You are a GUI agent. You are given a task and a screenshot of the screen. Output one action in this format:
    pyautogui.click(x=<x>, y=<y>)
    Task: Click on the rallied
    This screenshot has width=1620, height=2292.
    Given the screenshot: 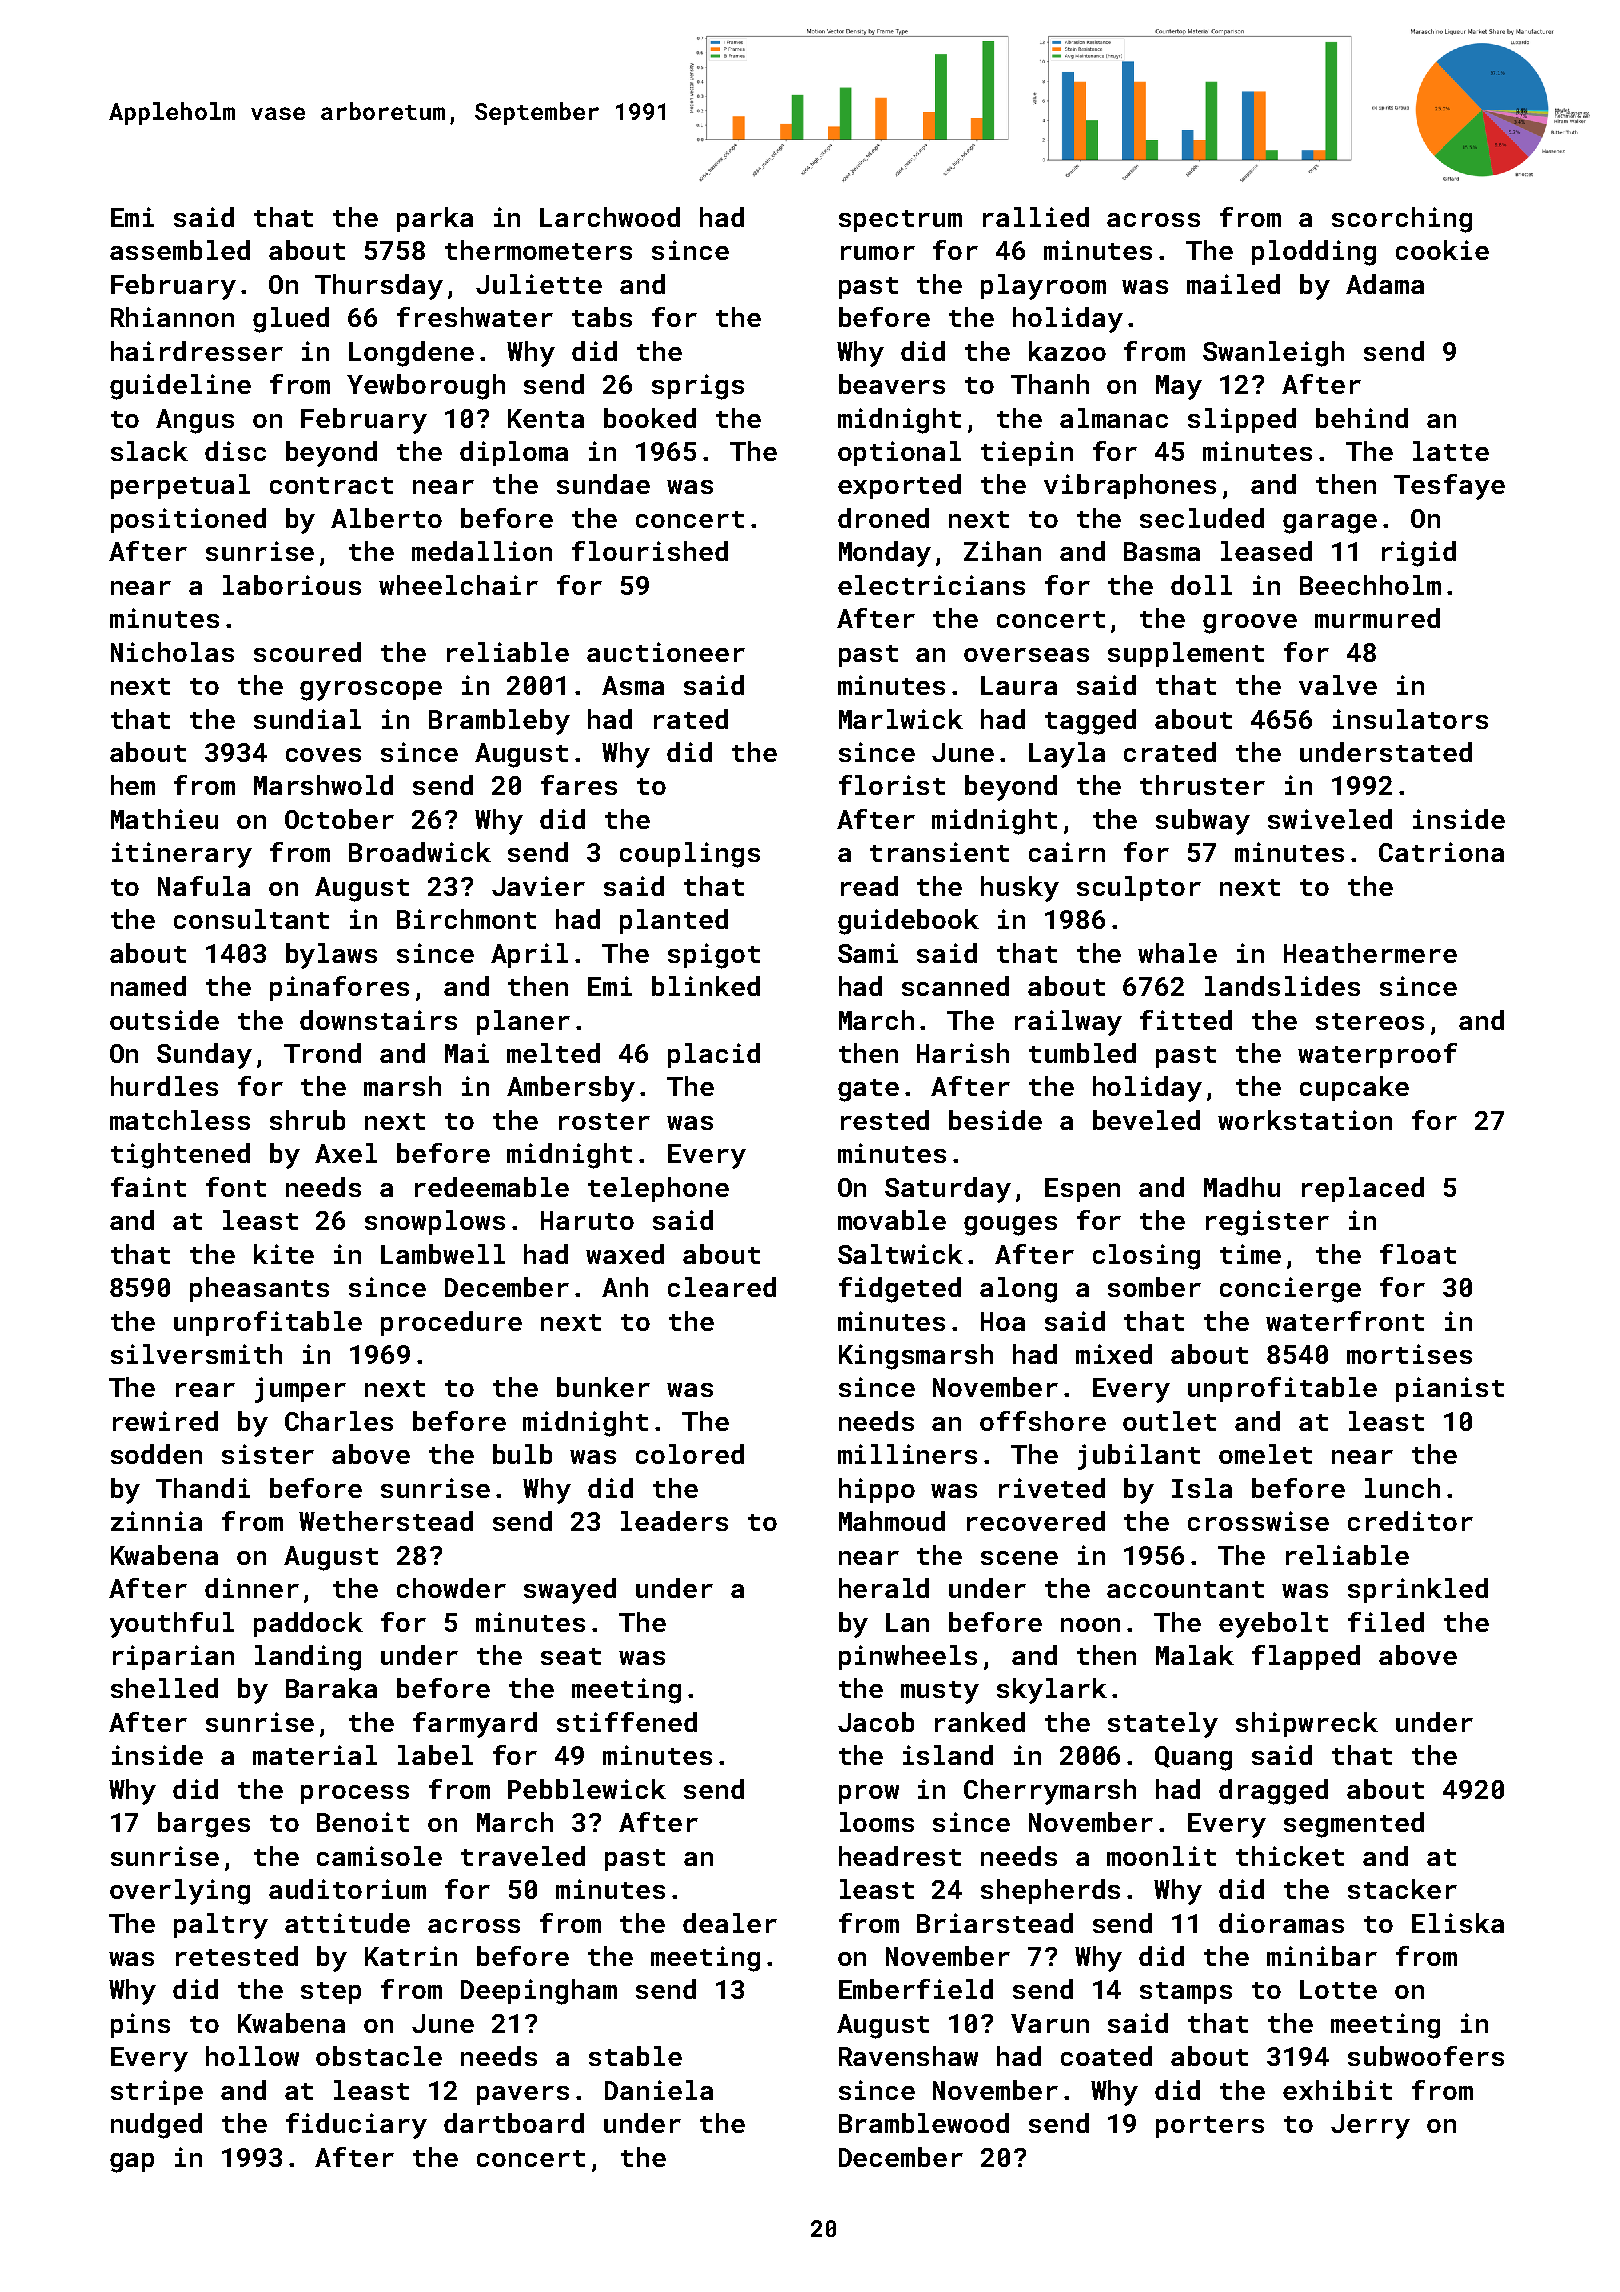 What is the action you would take?
    pyautogui.click(x=1036, y=217)
